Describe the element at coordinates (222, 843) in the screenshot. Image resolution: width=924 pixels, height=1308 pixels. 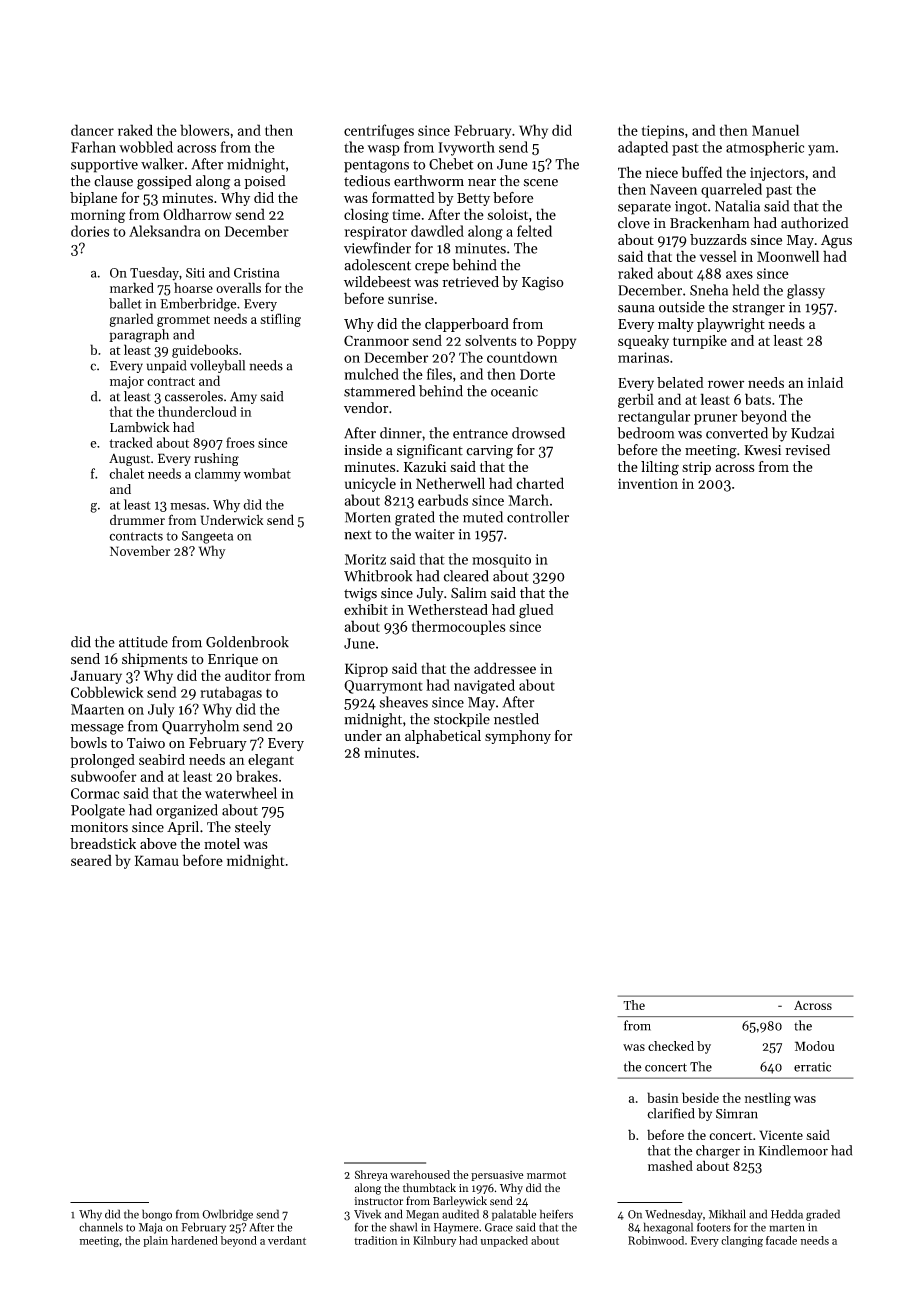
I see `motel` at that location.
